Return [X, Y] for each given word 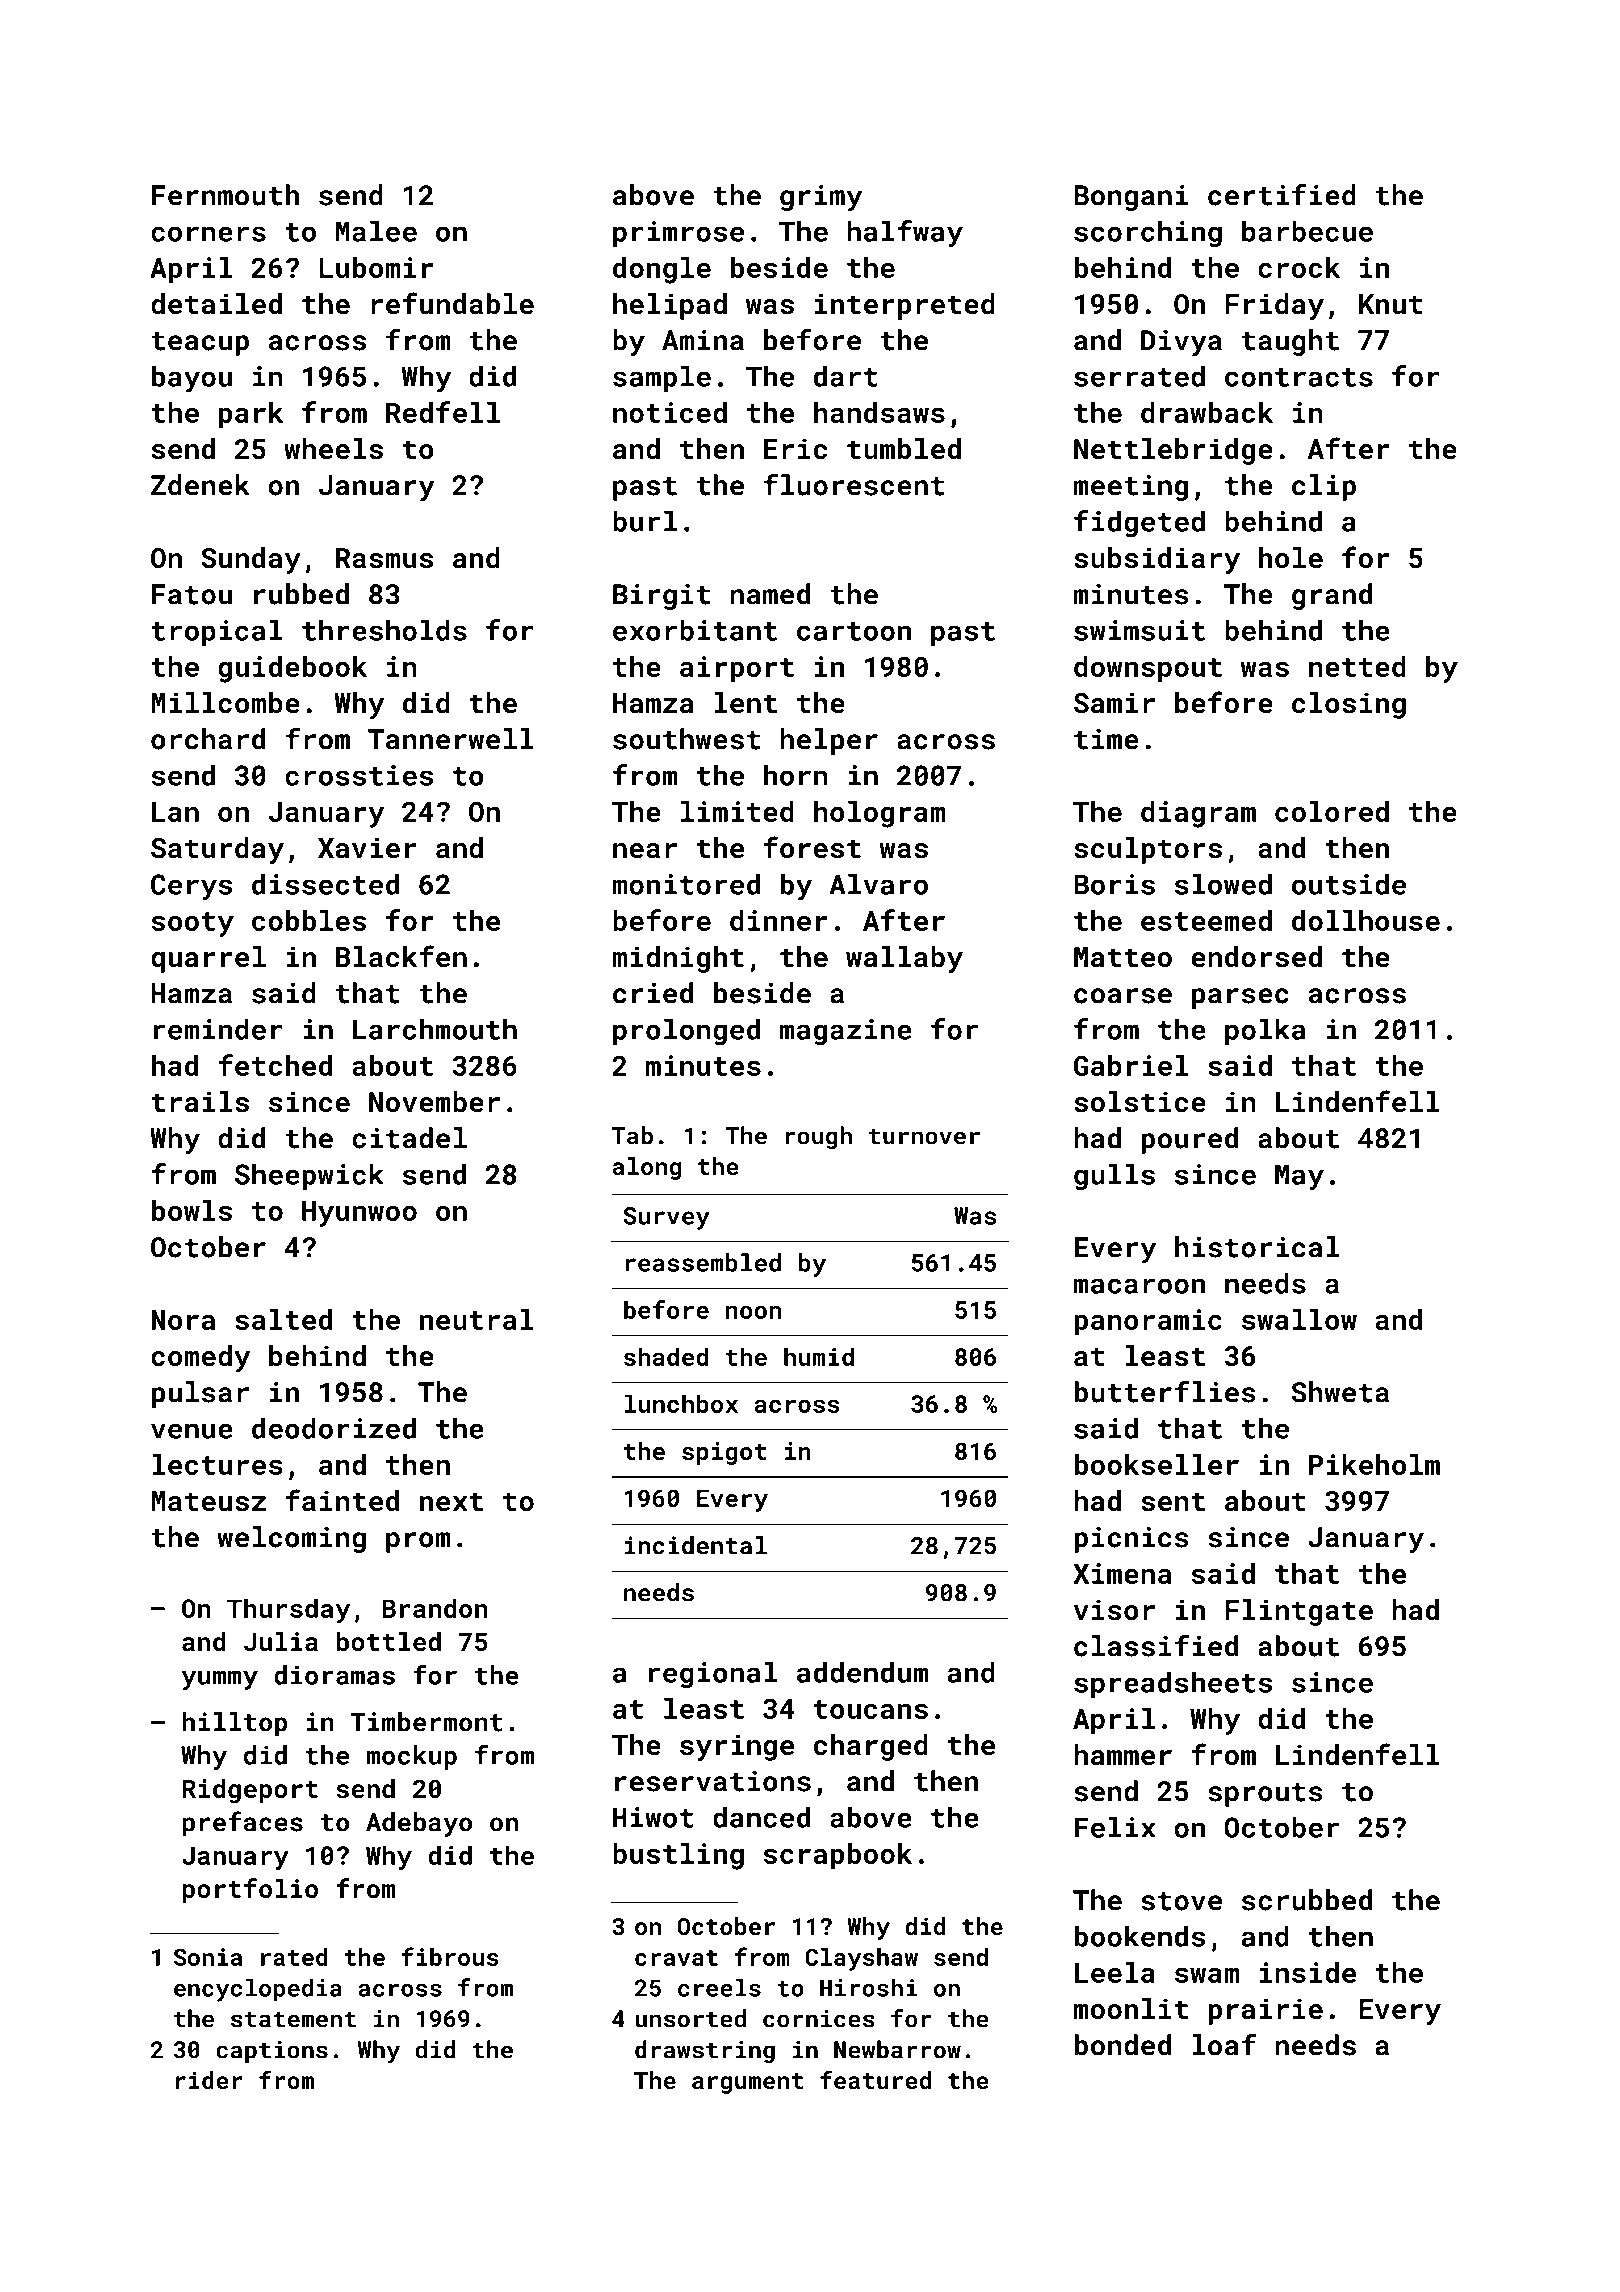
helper [829, 741]
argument [747, 2083]
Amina [703, 340]
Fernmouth [225, 195]
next [451, 1502]
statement [293, 2019]
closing [1349, 705]
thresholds [384, 630]
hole [1291, 557]
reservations [713, 1781]
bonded [1123, 2045]
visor [1114, 1610]
